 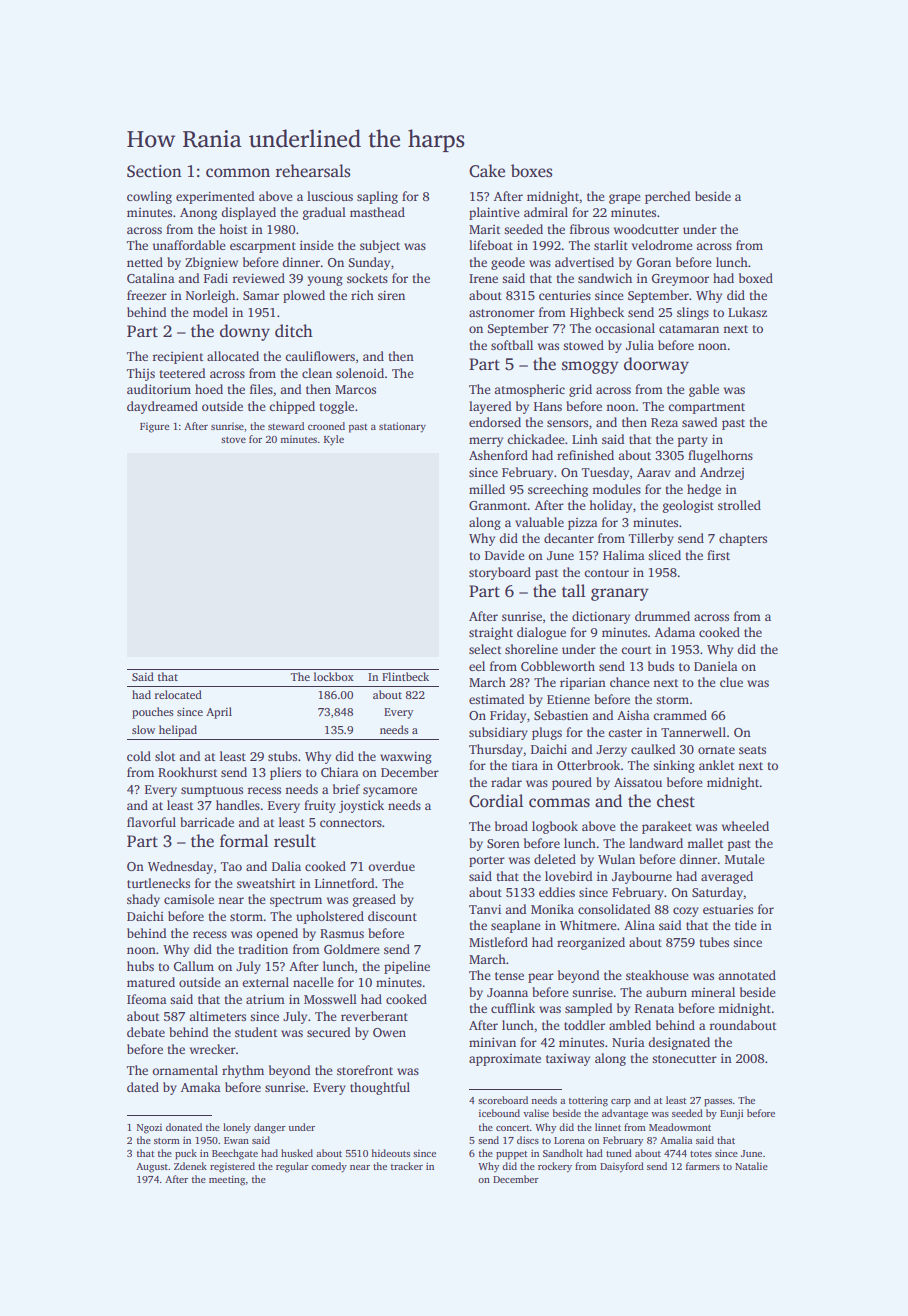 I want to click on Kyle, so click(x=334, y=440).
